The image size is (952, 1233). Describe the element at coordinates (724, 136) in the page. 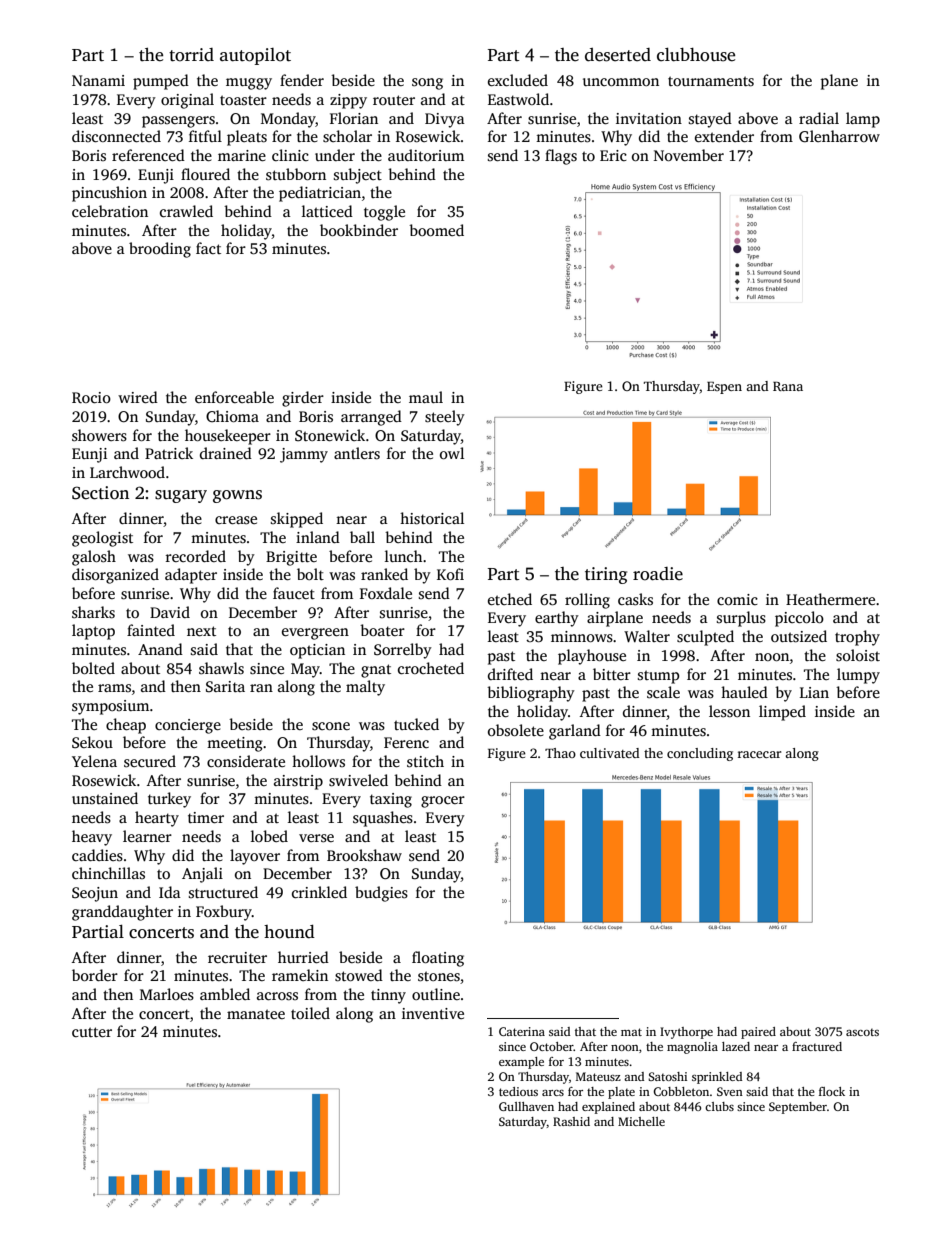

I see `extender` at that location.
